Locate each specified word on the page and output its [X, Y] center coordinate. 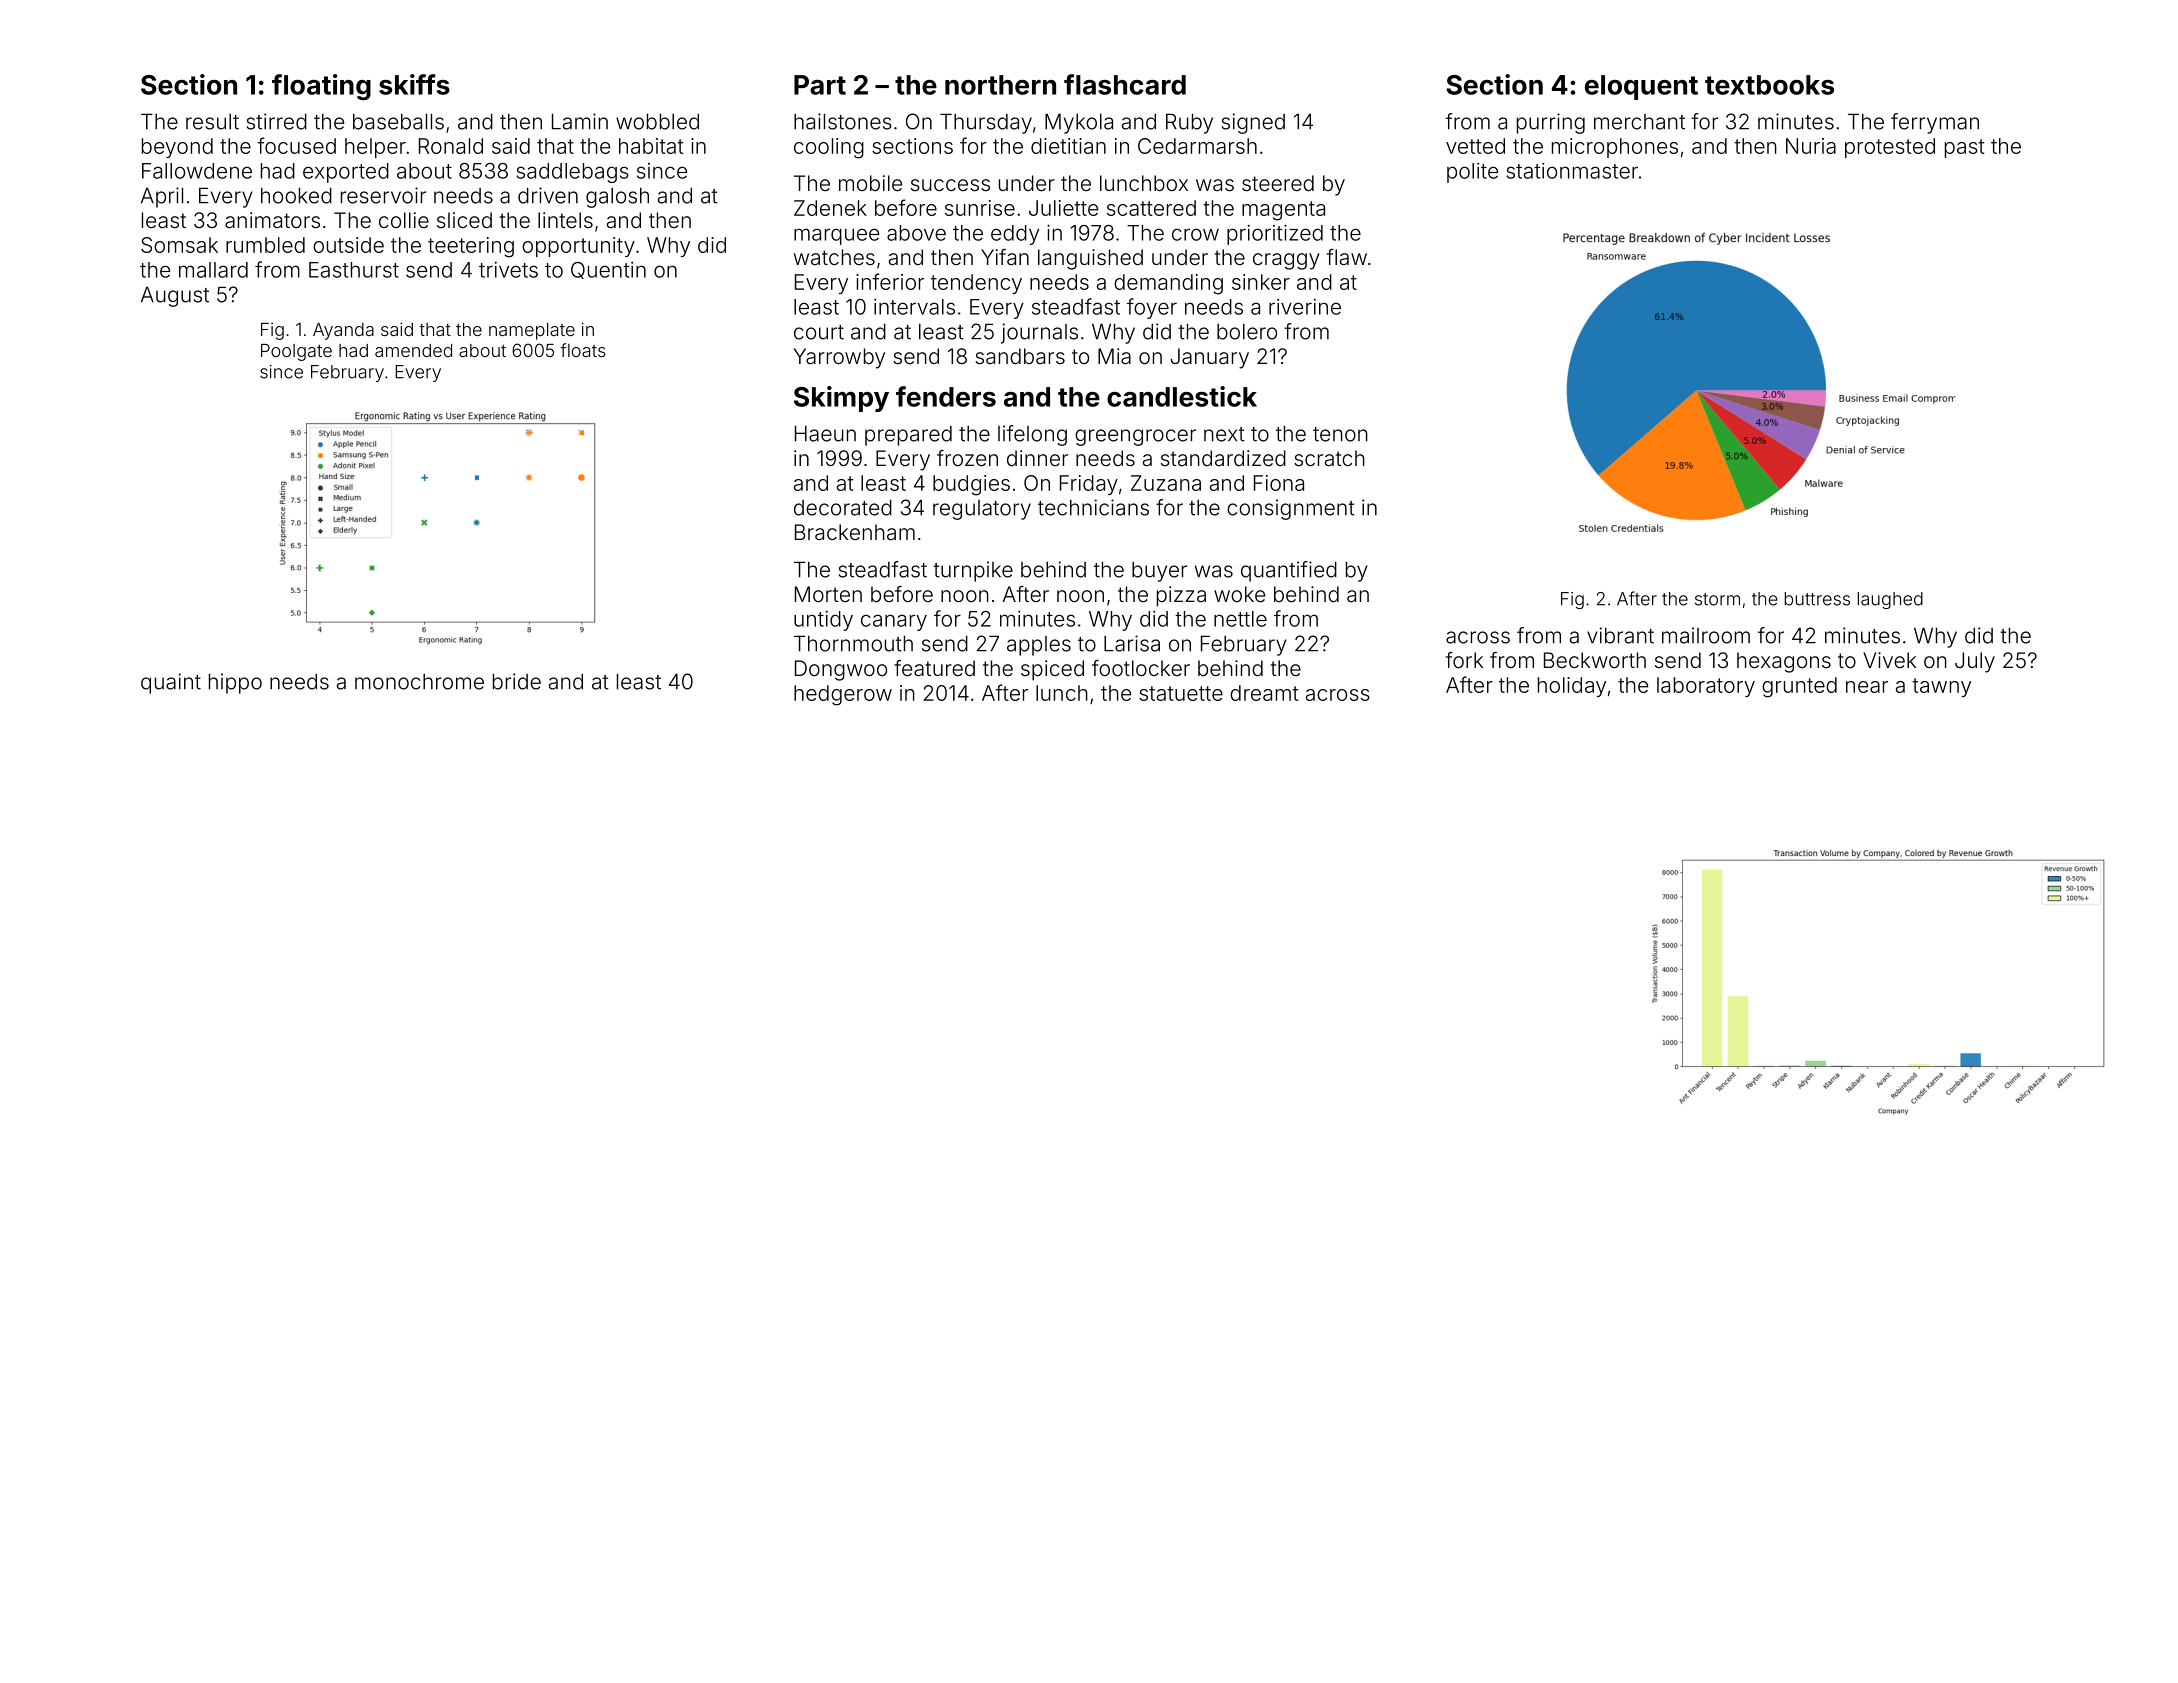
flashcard [1125, 84]
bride [517, 681]
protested [1890, 148]
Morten [828, 594]
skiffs [414, 84]
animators [272, 220]
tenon [1340, 434]
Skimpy [841, 399]
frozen [967, 458]
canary [894, 622]
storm [1717, 599]
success [950, 185]
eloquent [1641, 87]
